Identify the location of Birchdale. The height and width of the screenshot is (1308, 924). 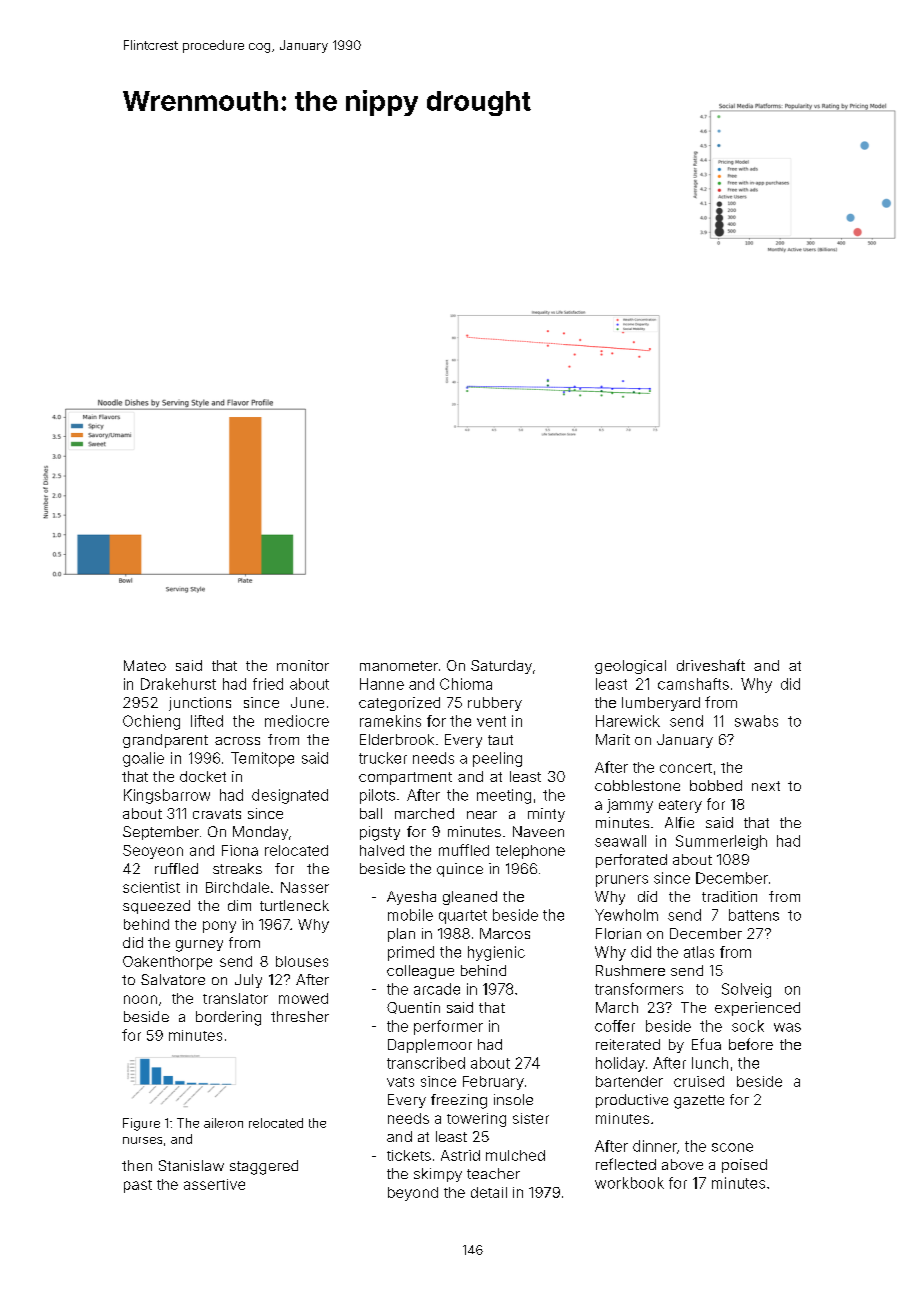
(237, 887).
